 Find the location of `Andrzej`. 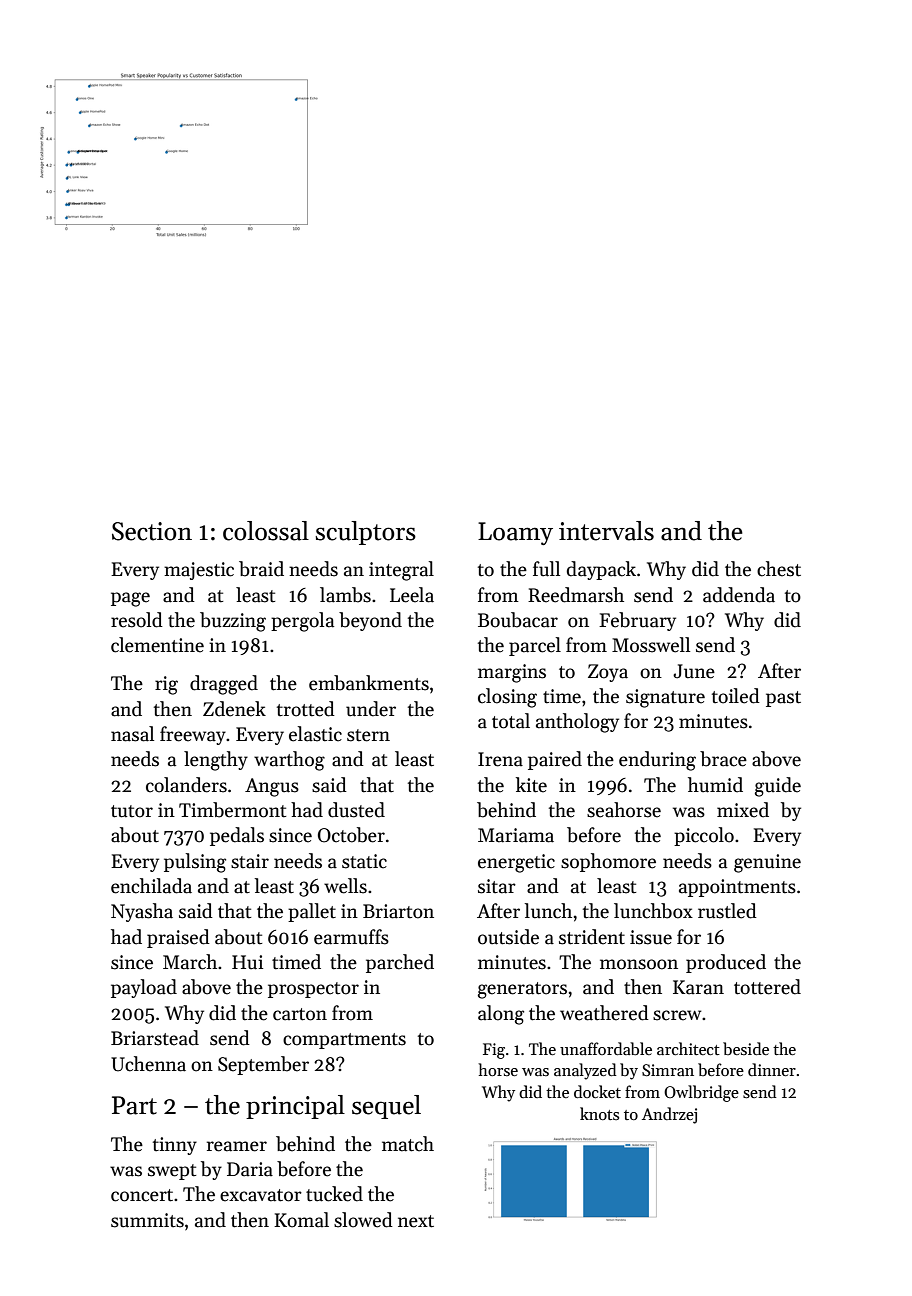

Andrzej is located at coordinates (669, 1115).
